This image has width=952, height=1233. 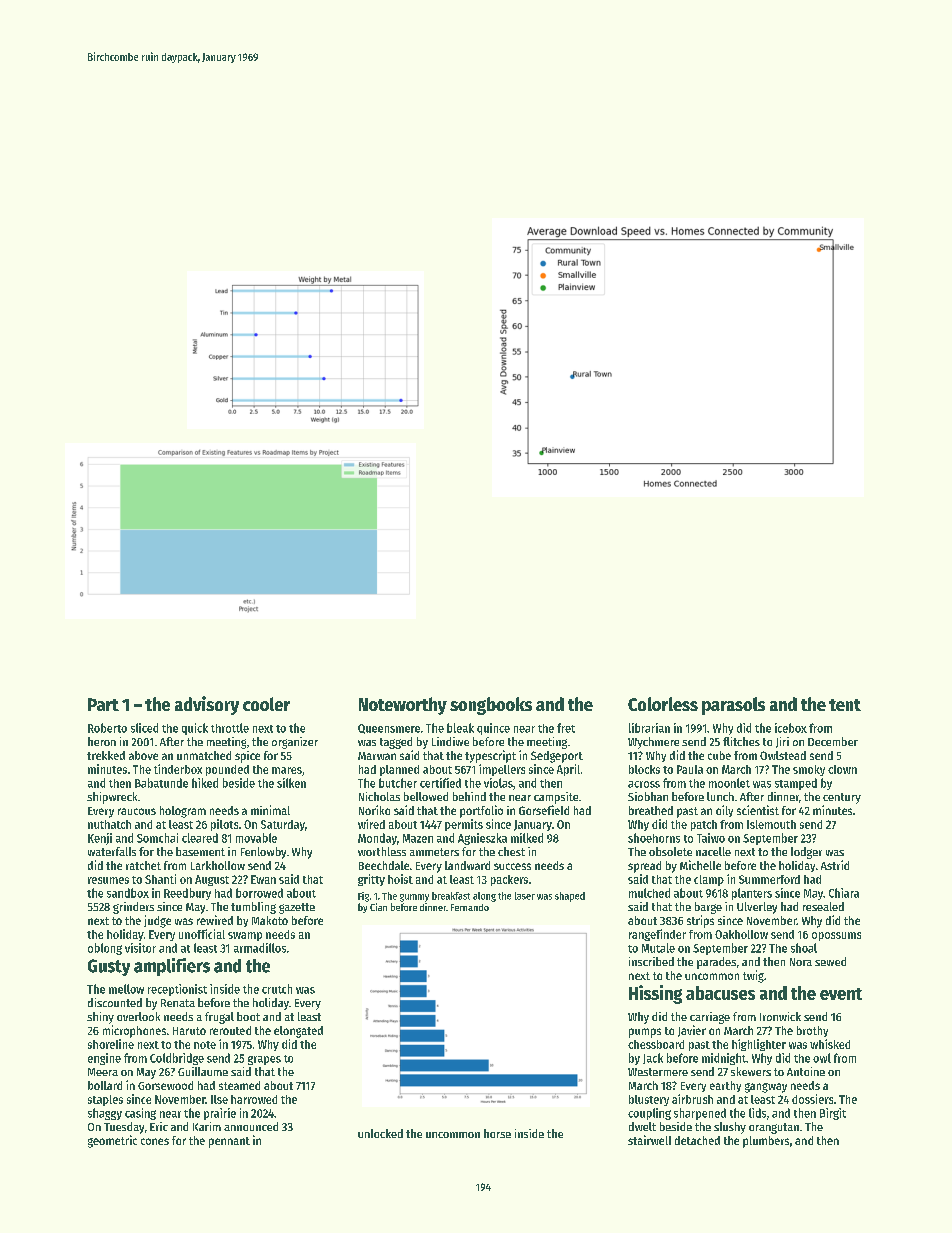 I want to click on clown, so click(x=842, y=769).
